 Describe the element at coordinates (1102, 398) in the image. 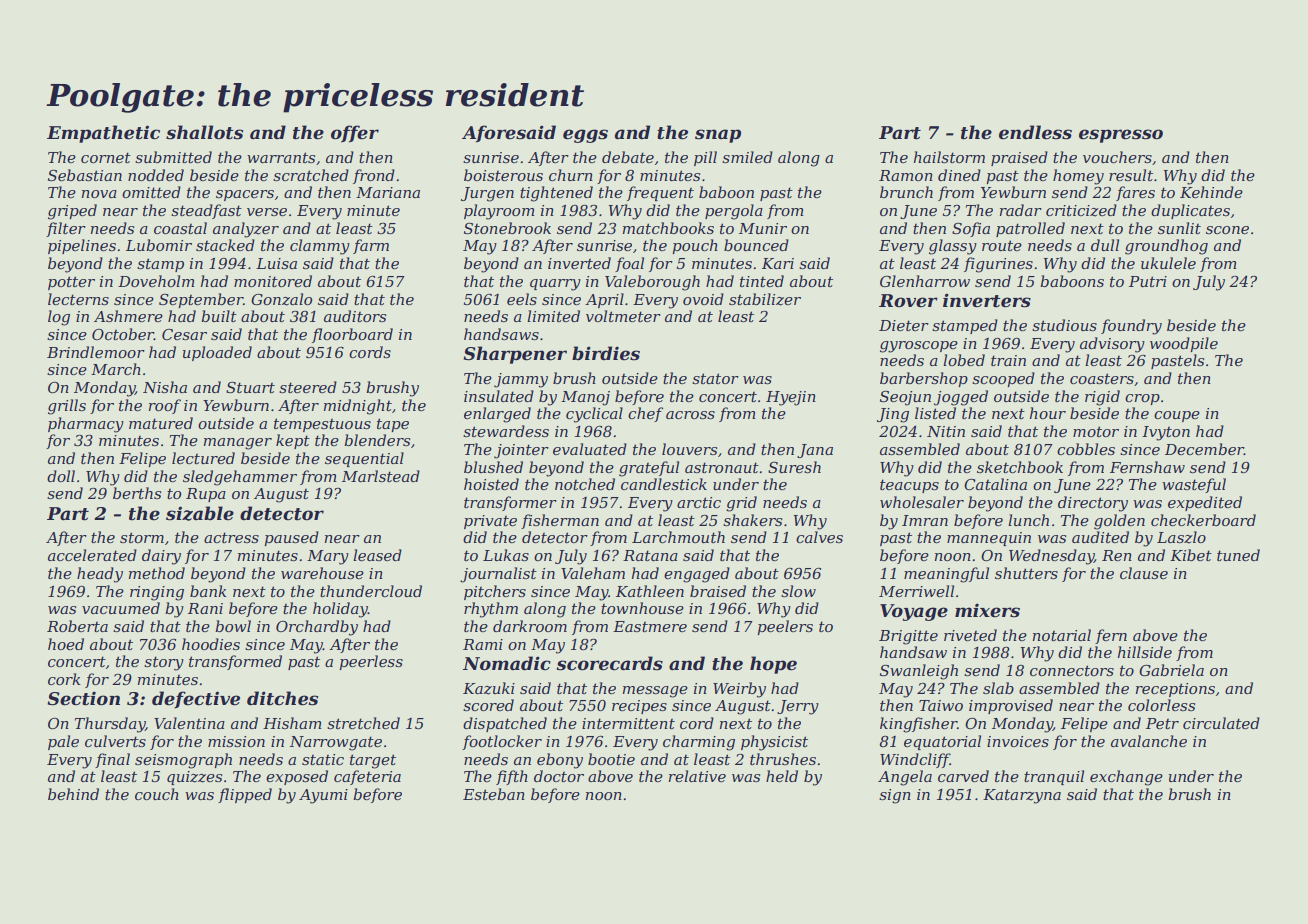

I see `rigid` at that location.
